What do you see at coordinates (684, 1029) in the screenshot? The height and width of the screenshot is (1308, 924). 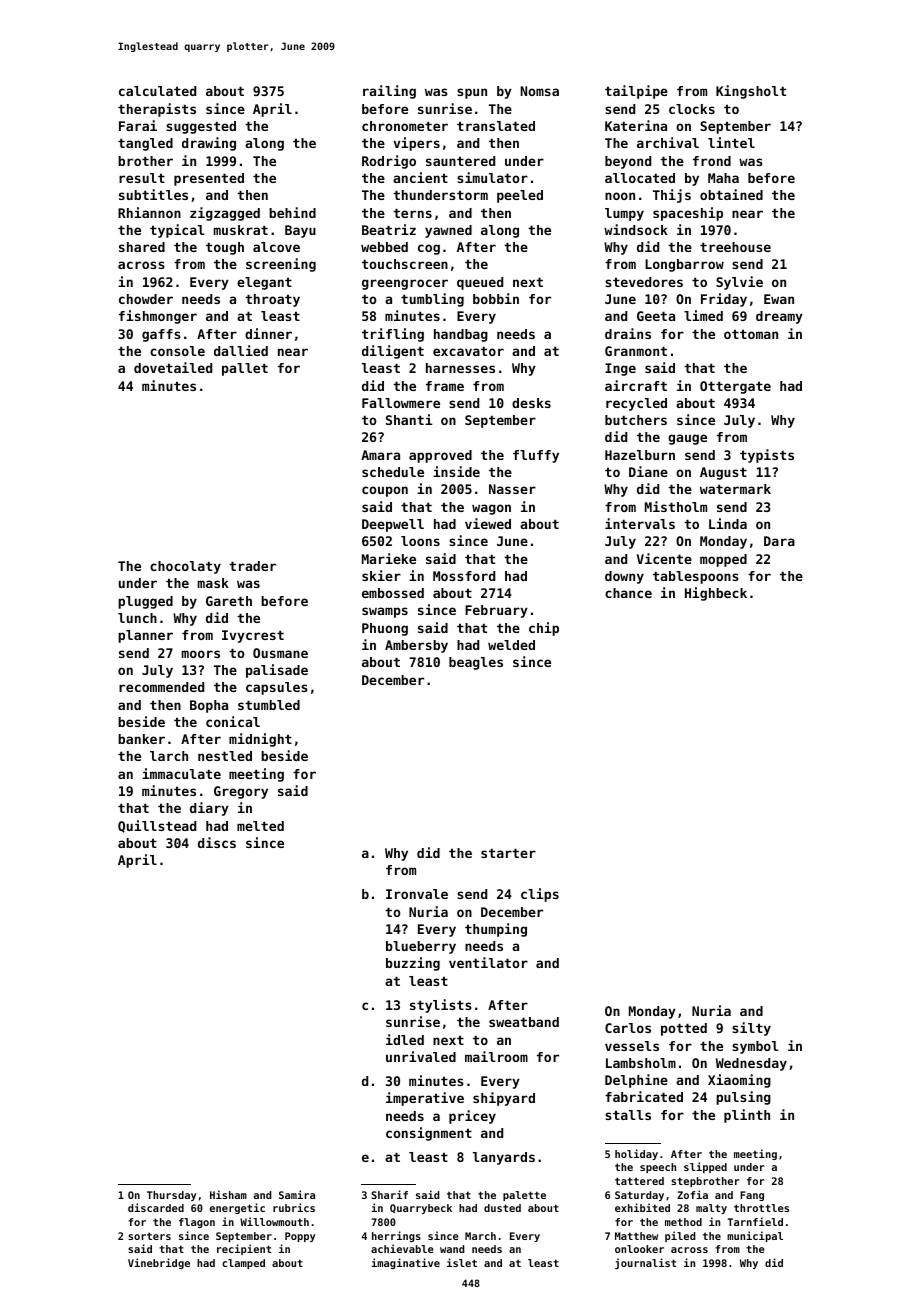 I see `potted` at bounding box center [684, 1029].
